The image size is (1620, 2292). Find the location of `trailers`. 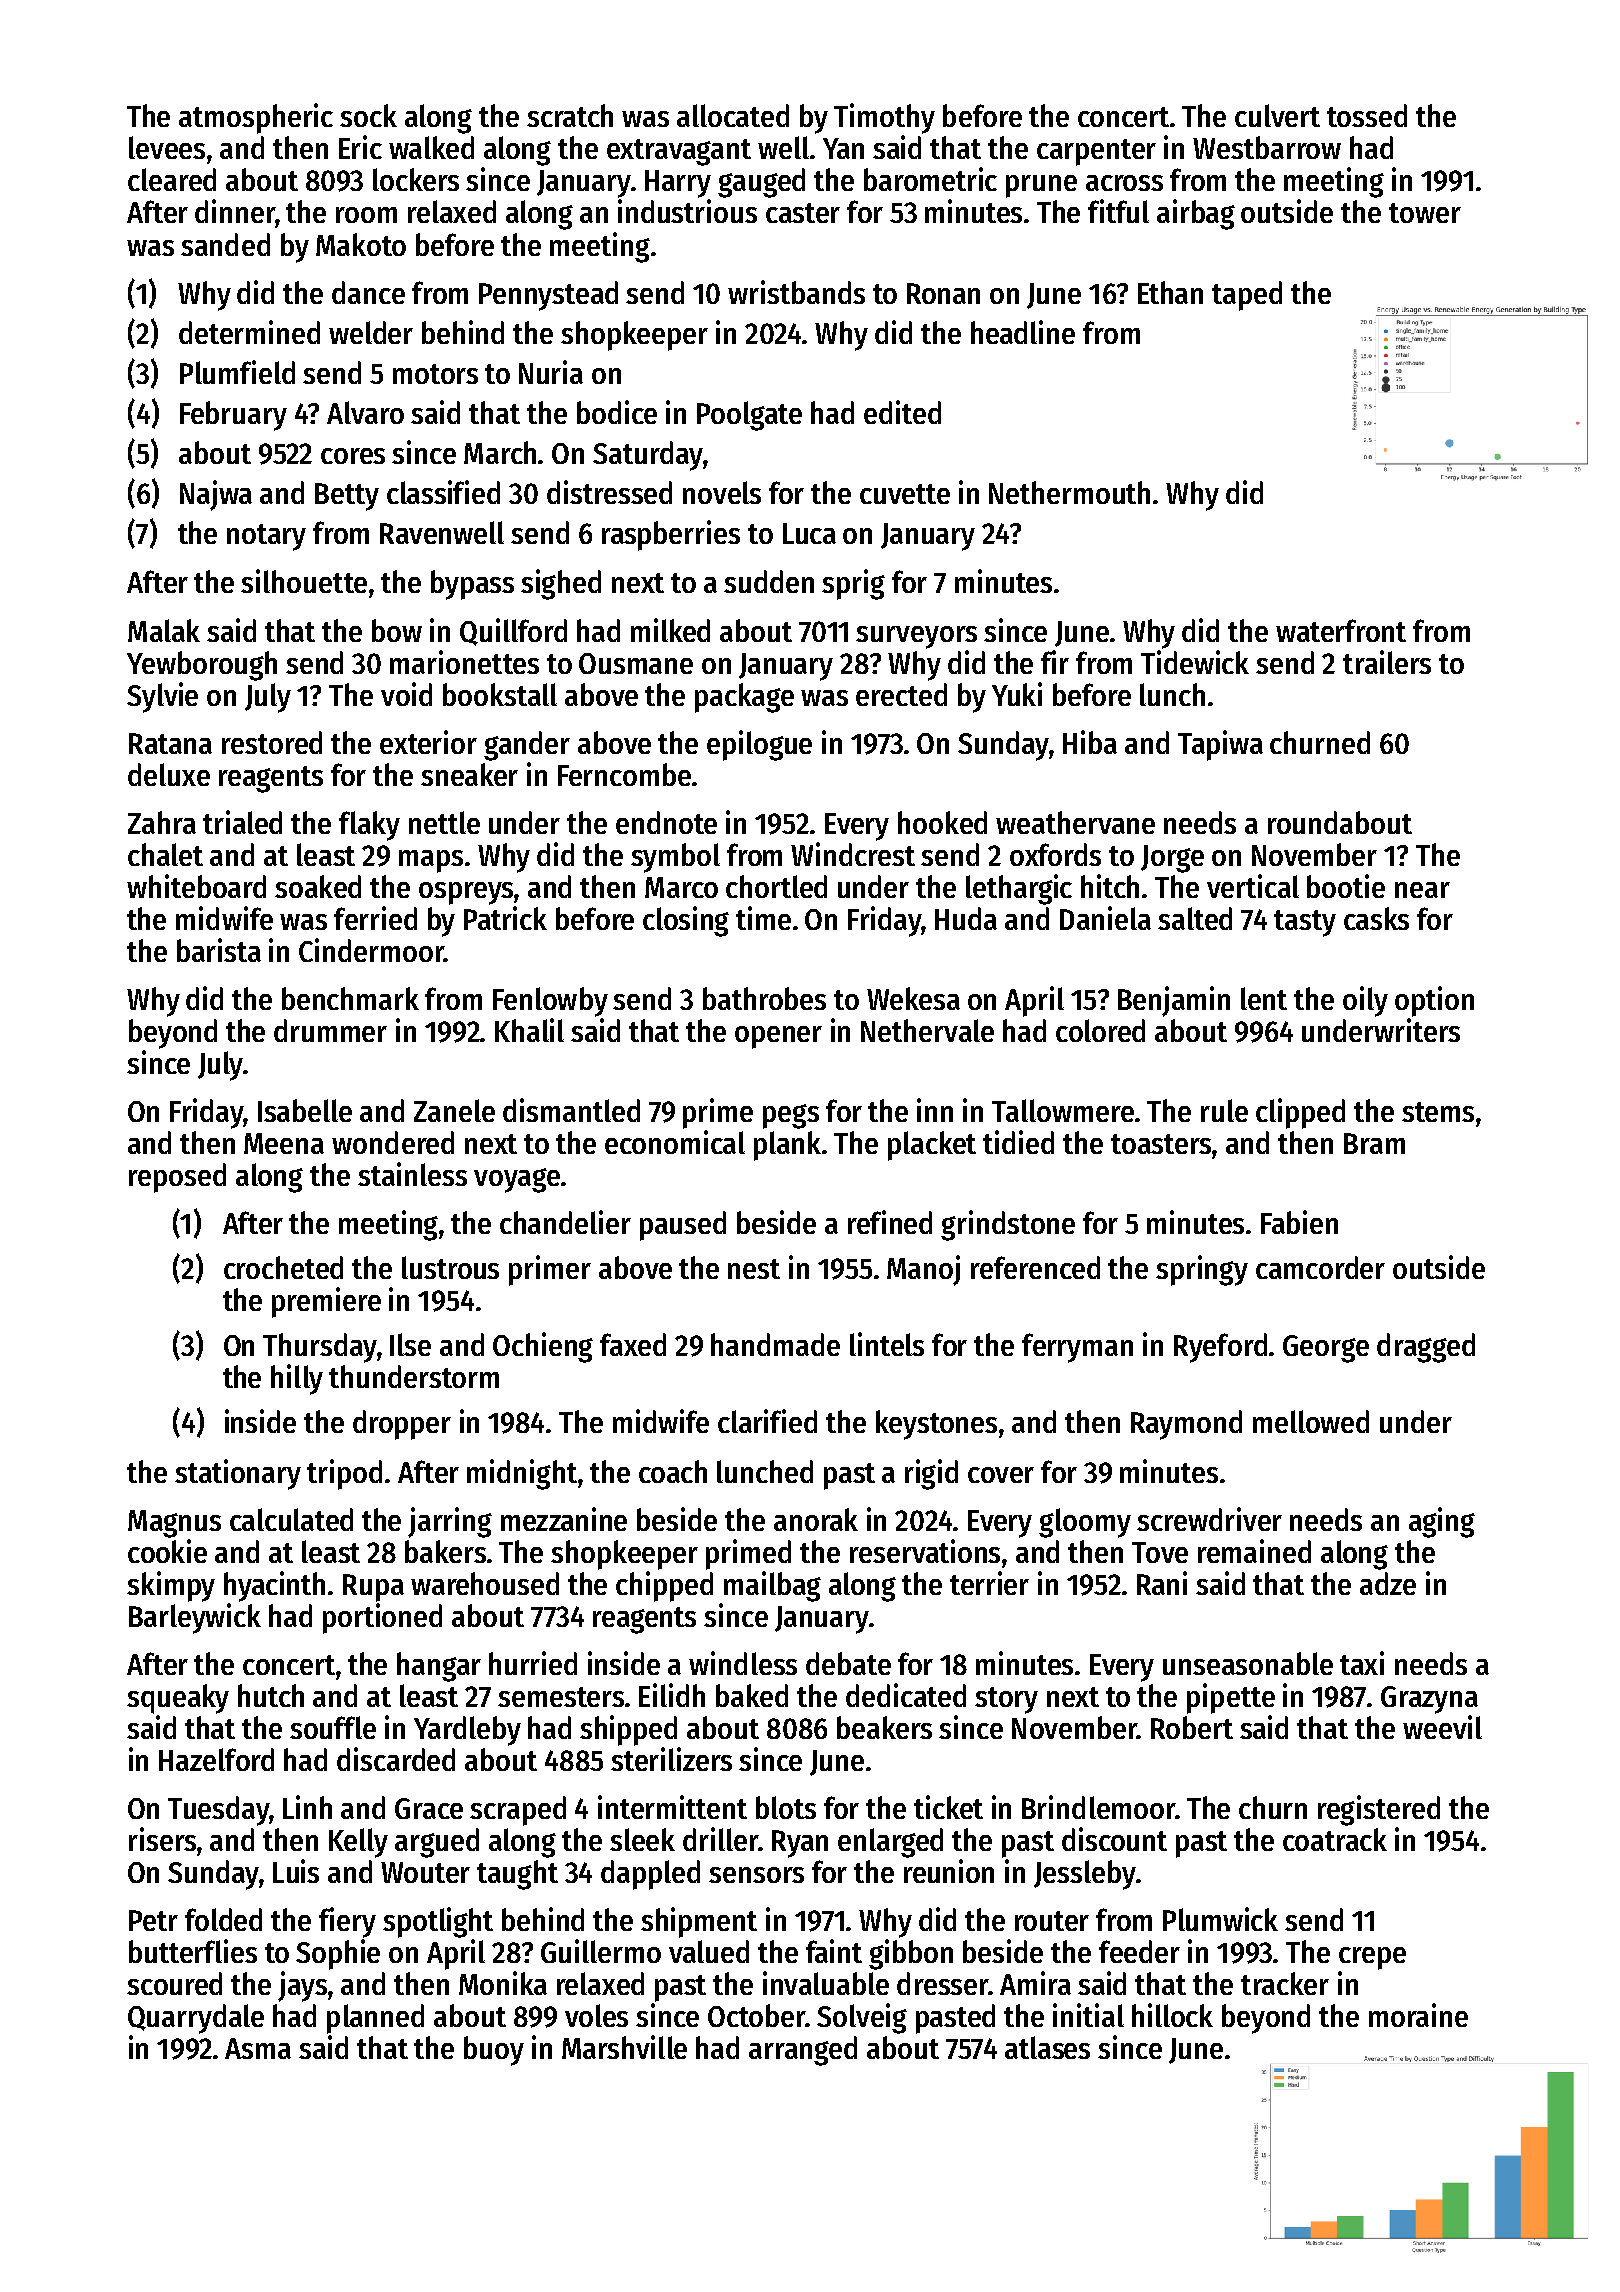

trailers is located at coordinates (1387, 662).
